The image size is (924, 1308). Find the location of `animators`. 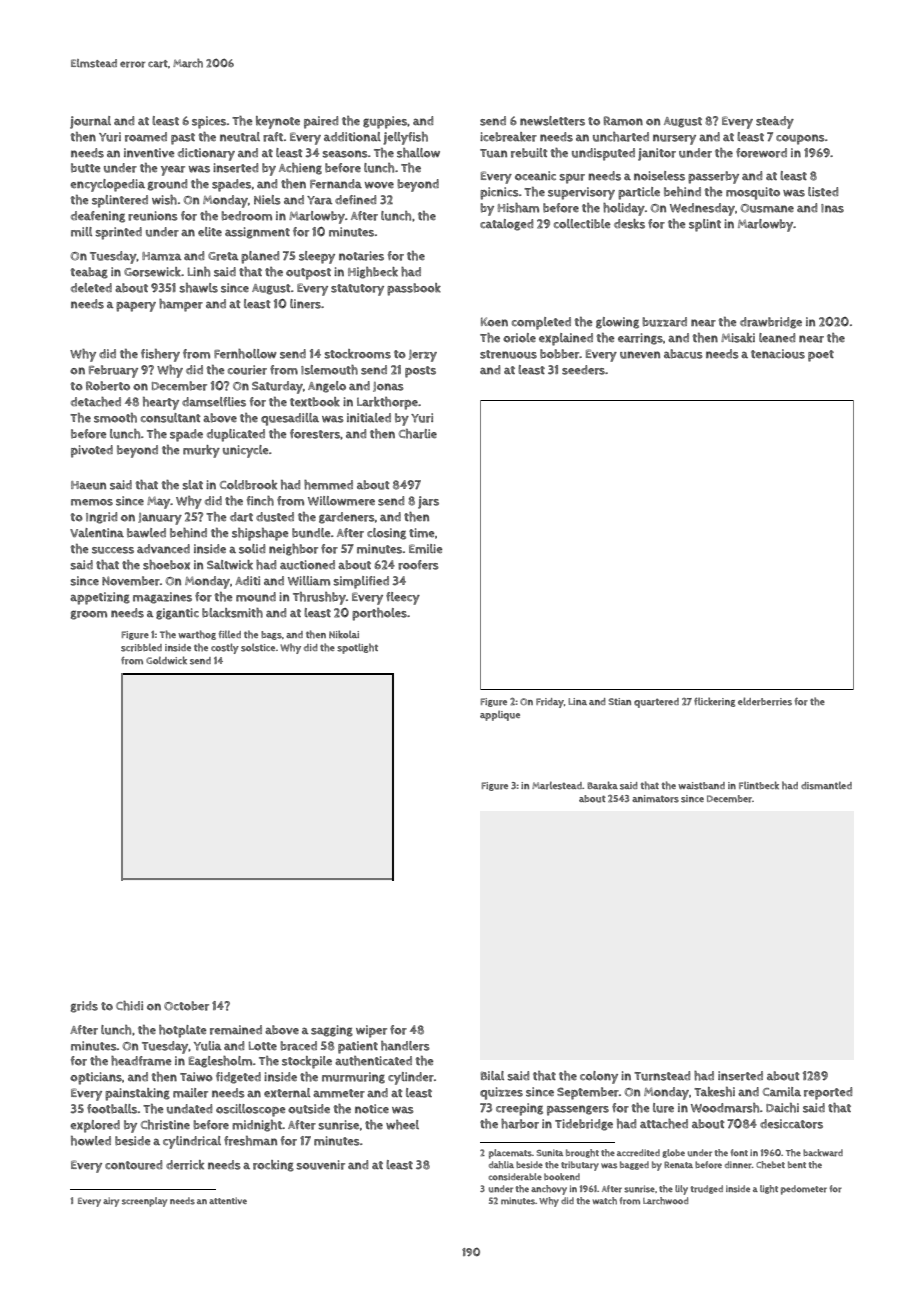

animators is located at coordinates (655, 799).
